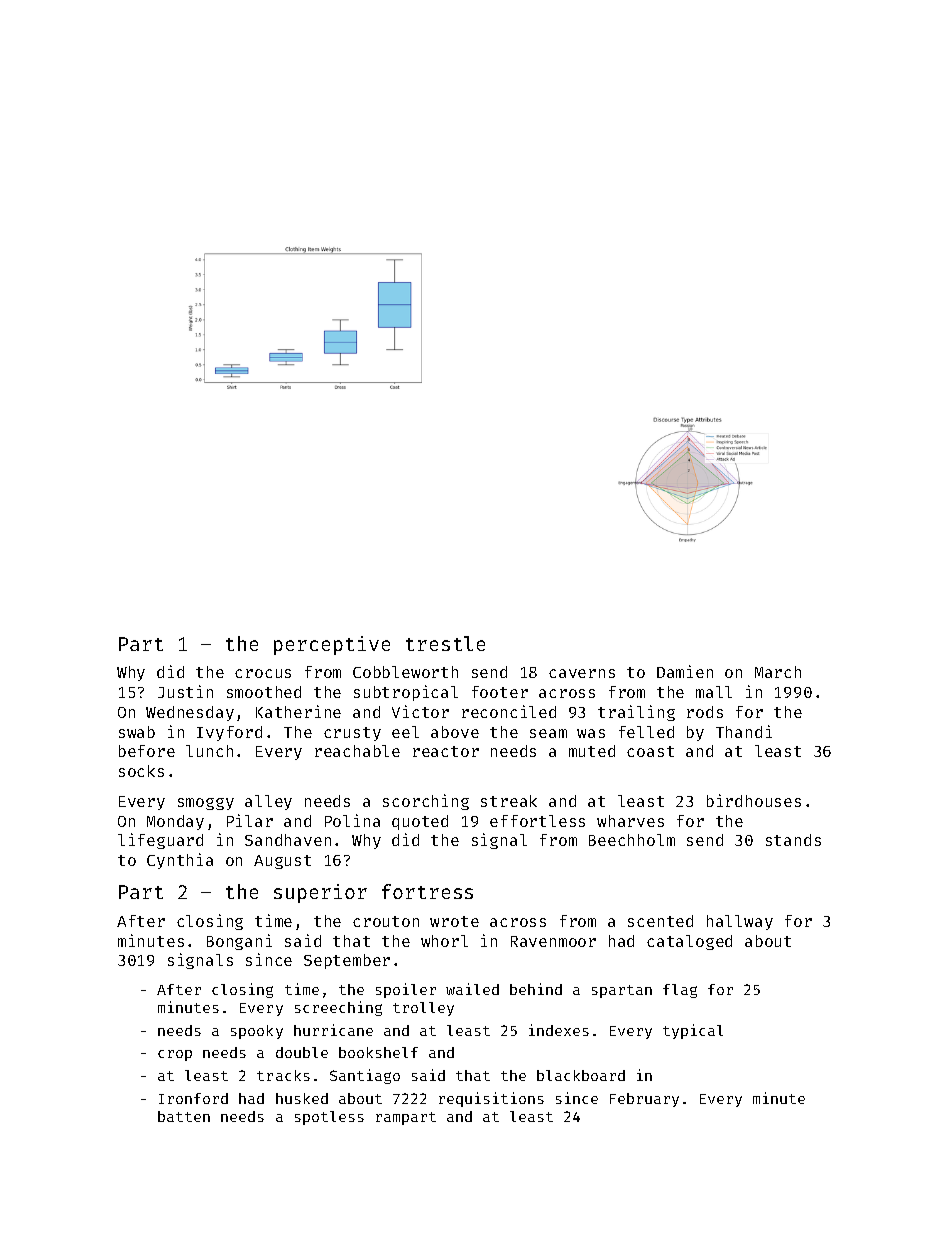 This screenshot has height=1233, width=952. Describe the element at coordinates (740, 922) in the screenshot. I see `hallway` at that location.
